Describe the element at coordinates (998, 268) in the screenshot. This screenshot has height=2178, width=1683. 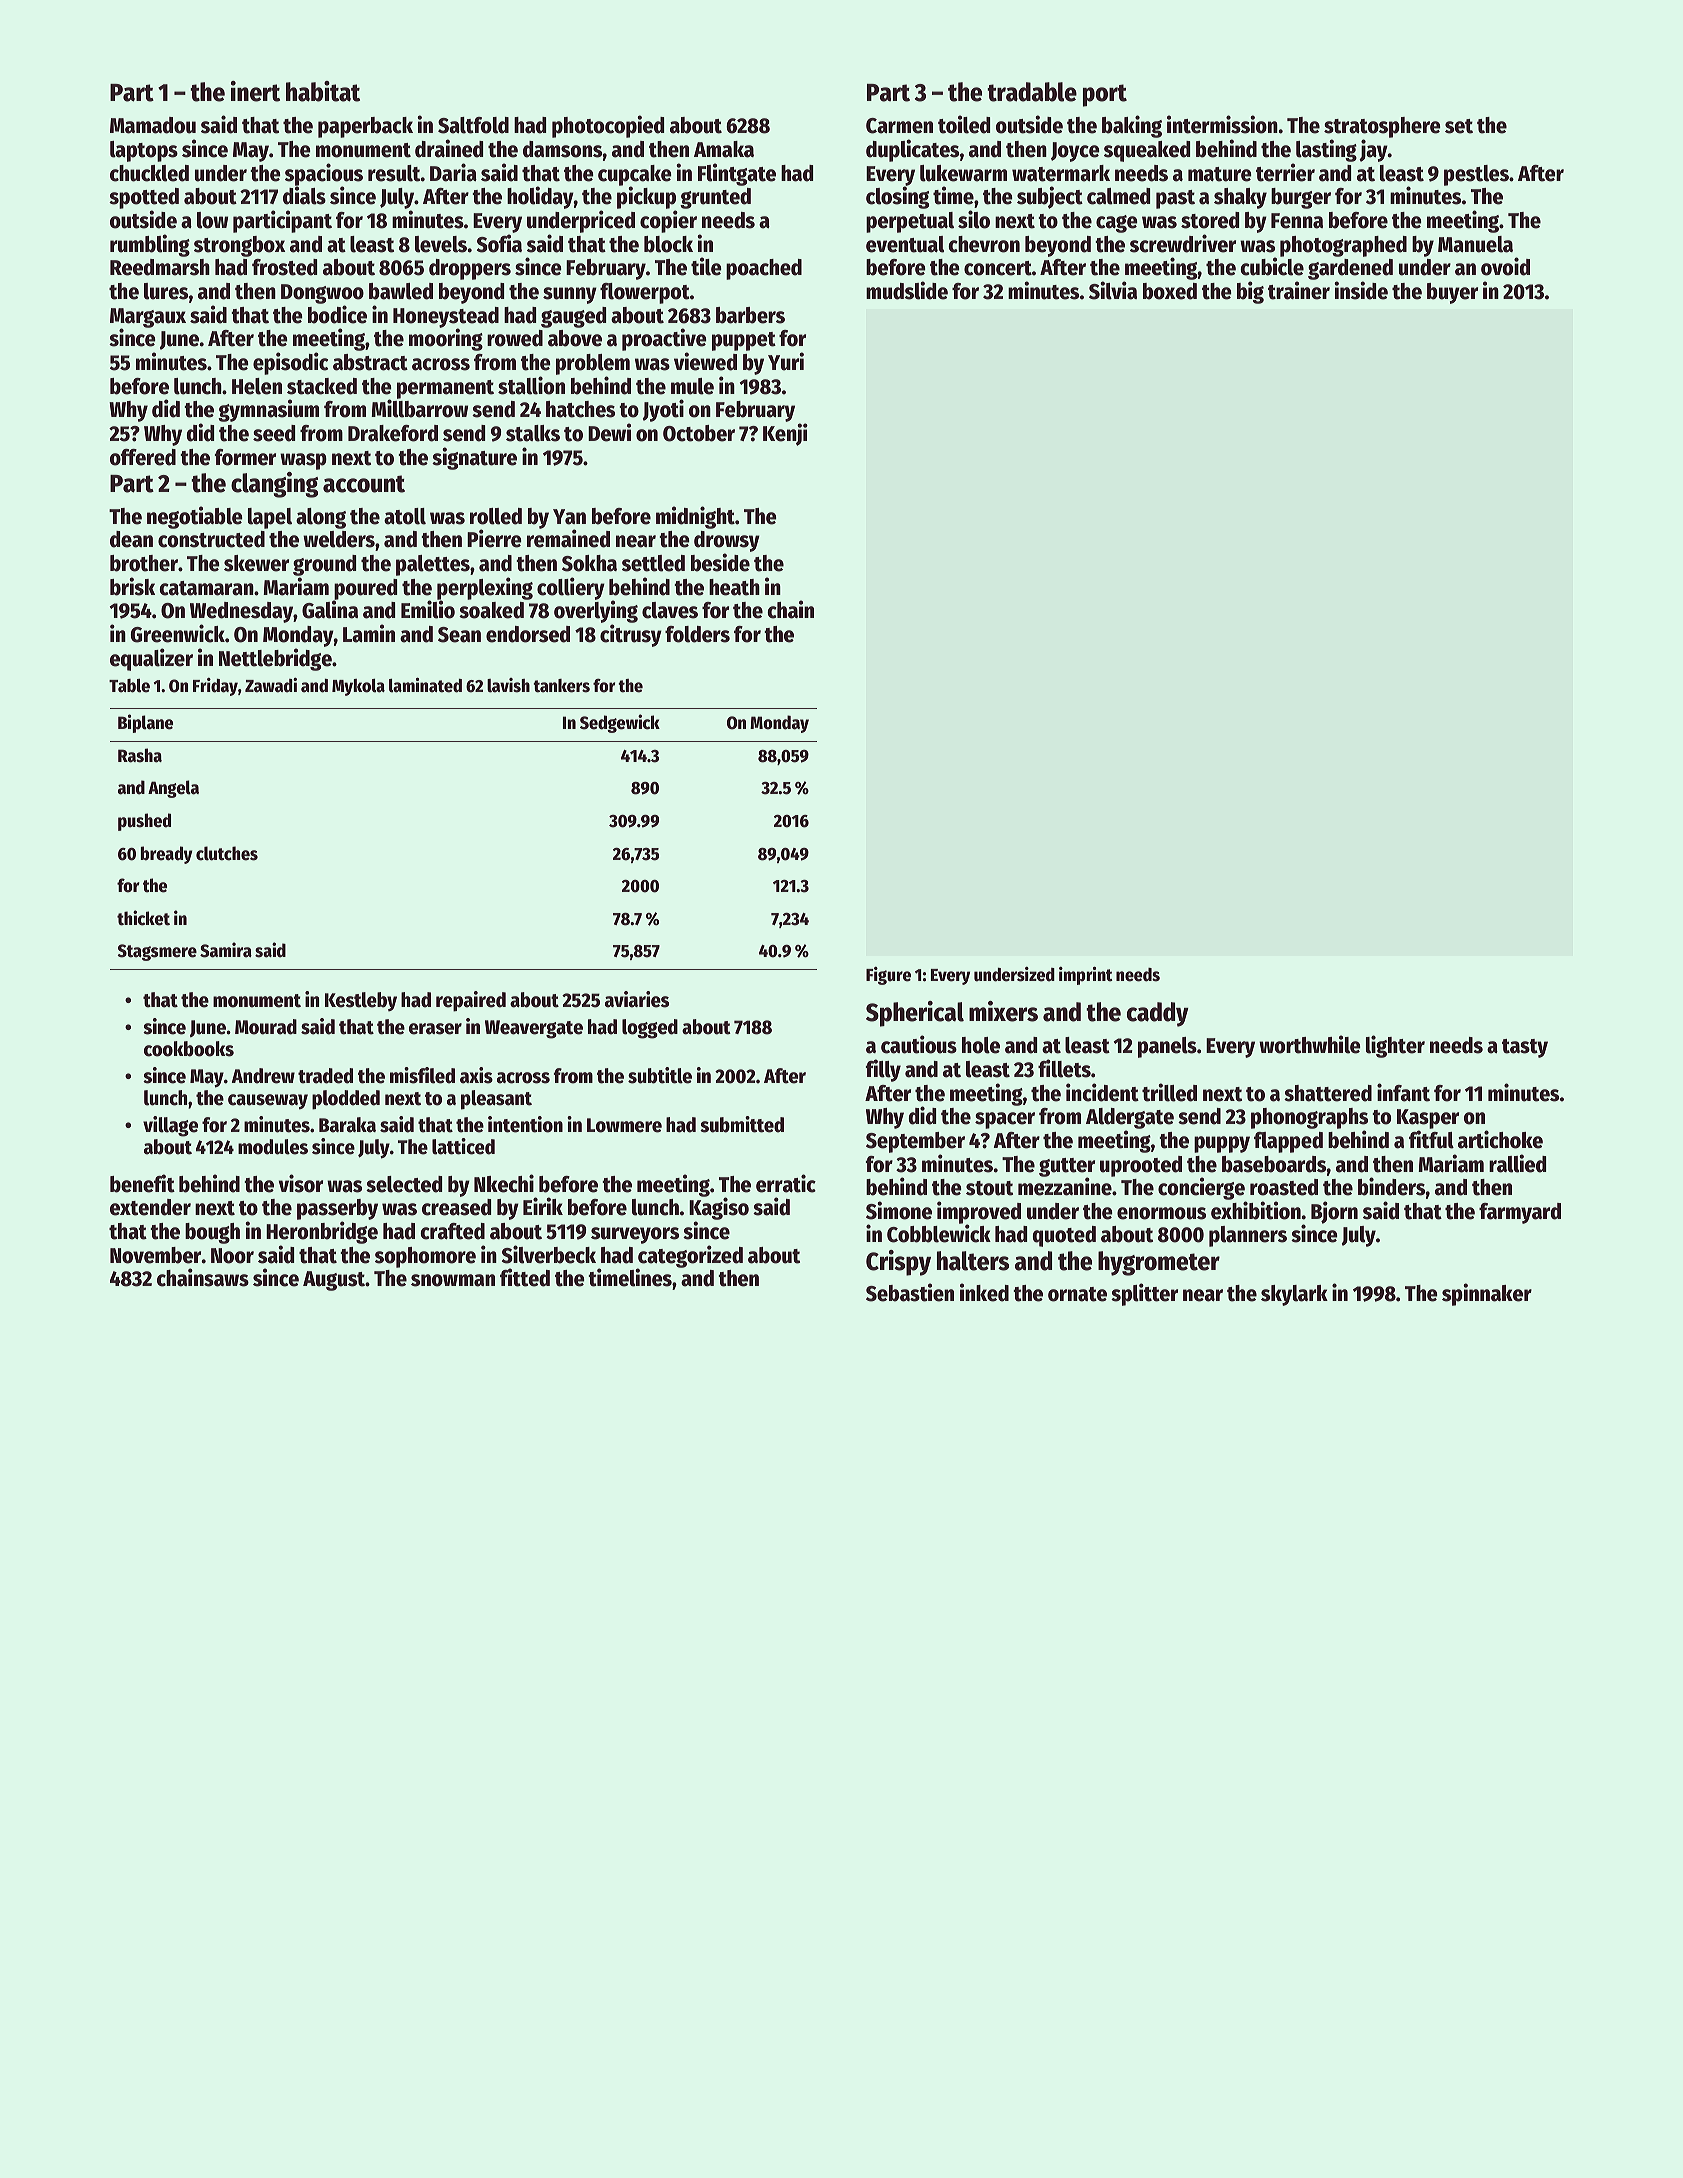
I see `concert` at that location.
